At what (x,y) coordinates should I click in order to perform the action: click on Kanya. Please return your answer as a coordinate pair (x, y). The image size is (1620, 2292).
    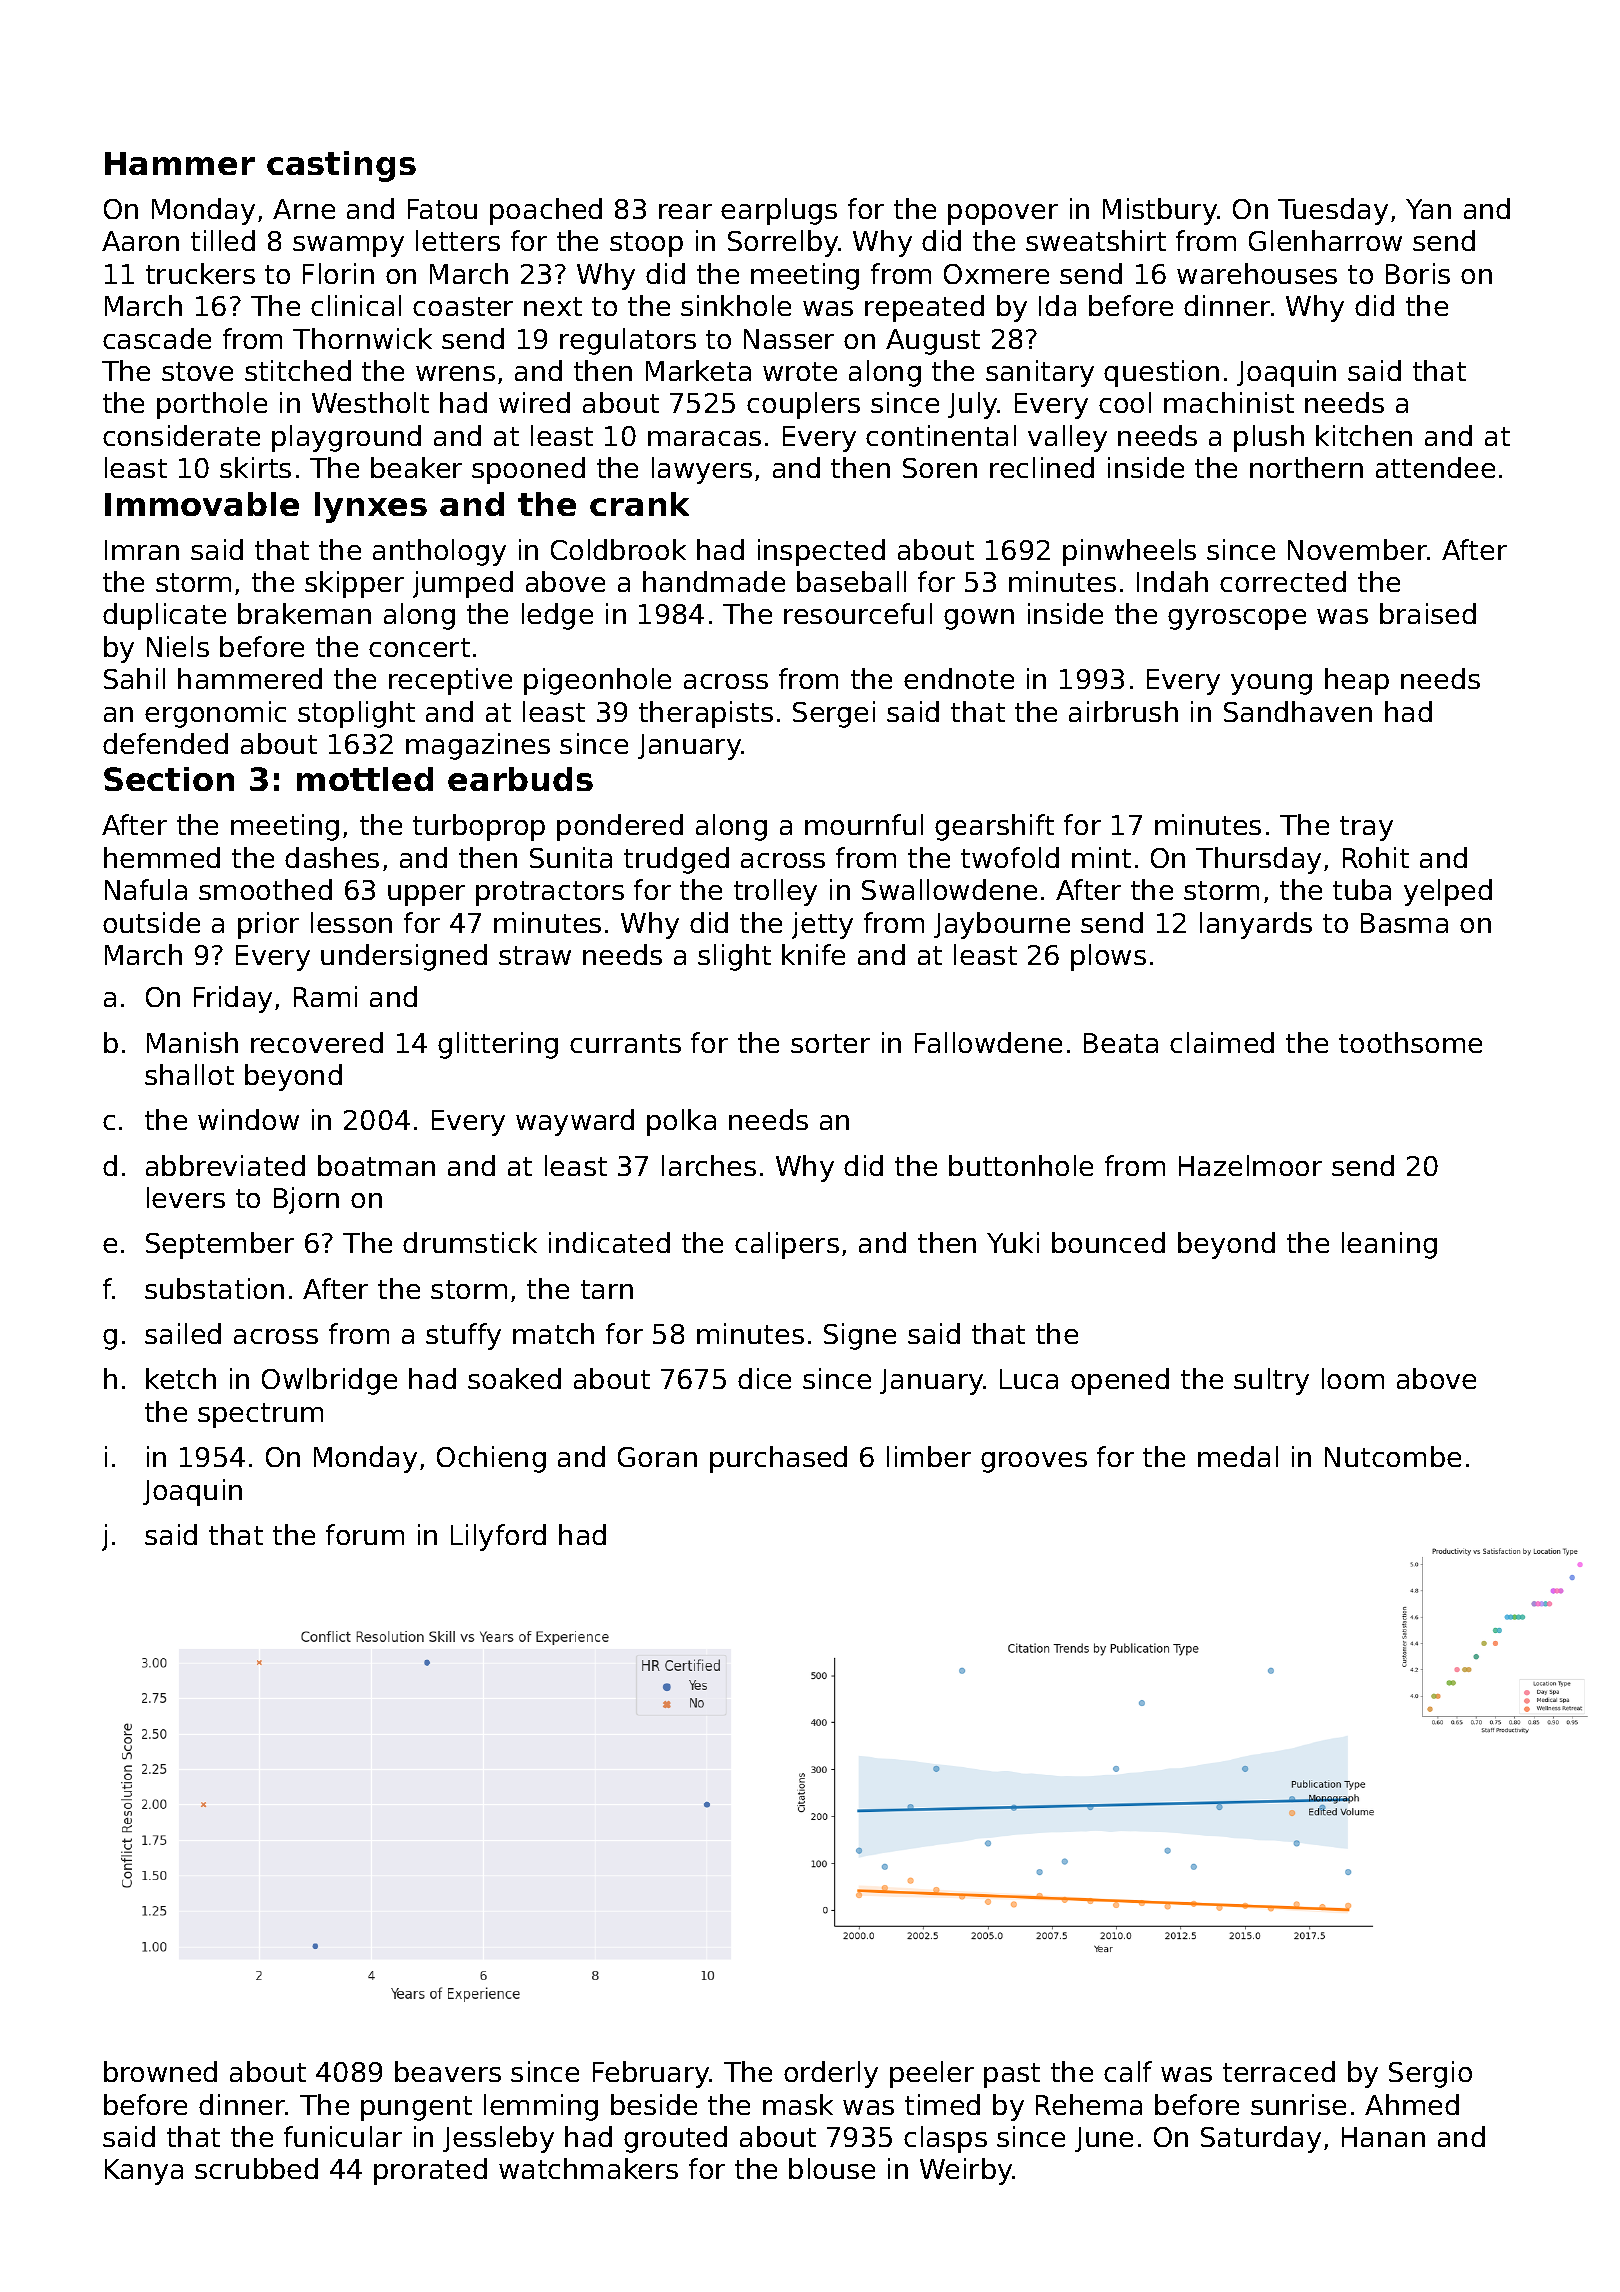
    Looking at the image, I should click on (144, 2172).
